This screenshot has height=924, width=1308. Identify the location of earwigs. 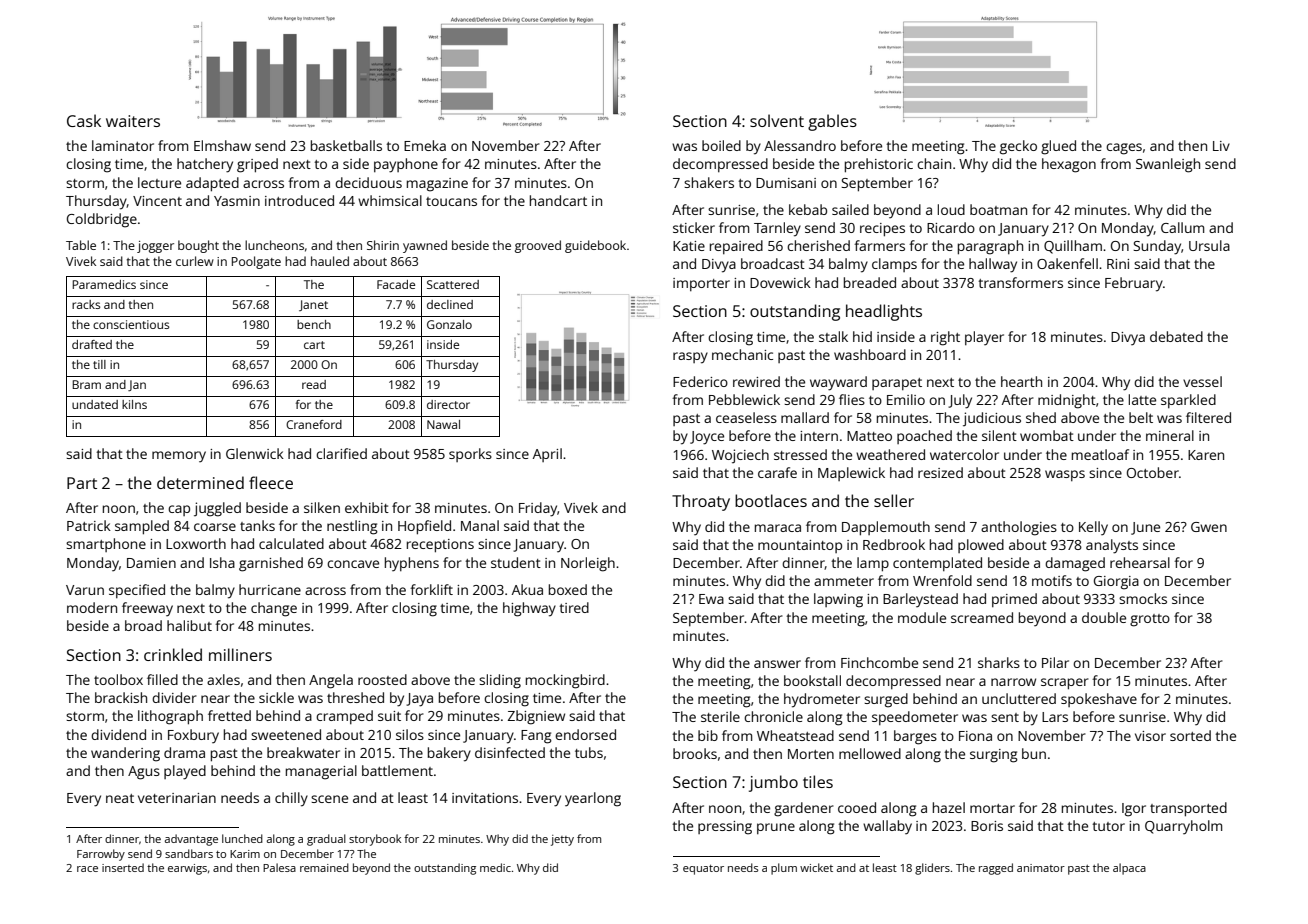
(187, 869).
